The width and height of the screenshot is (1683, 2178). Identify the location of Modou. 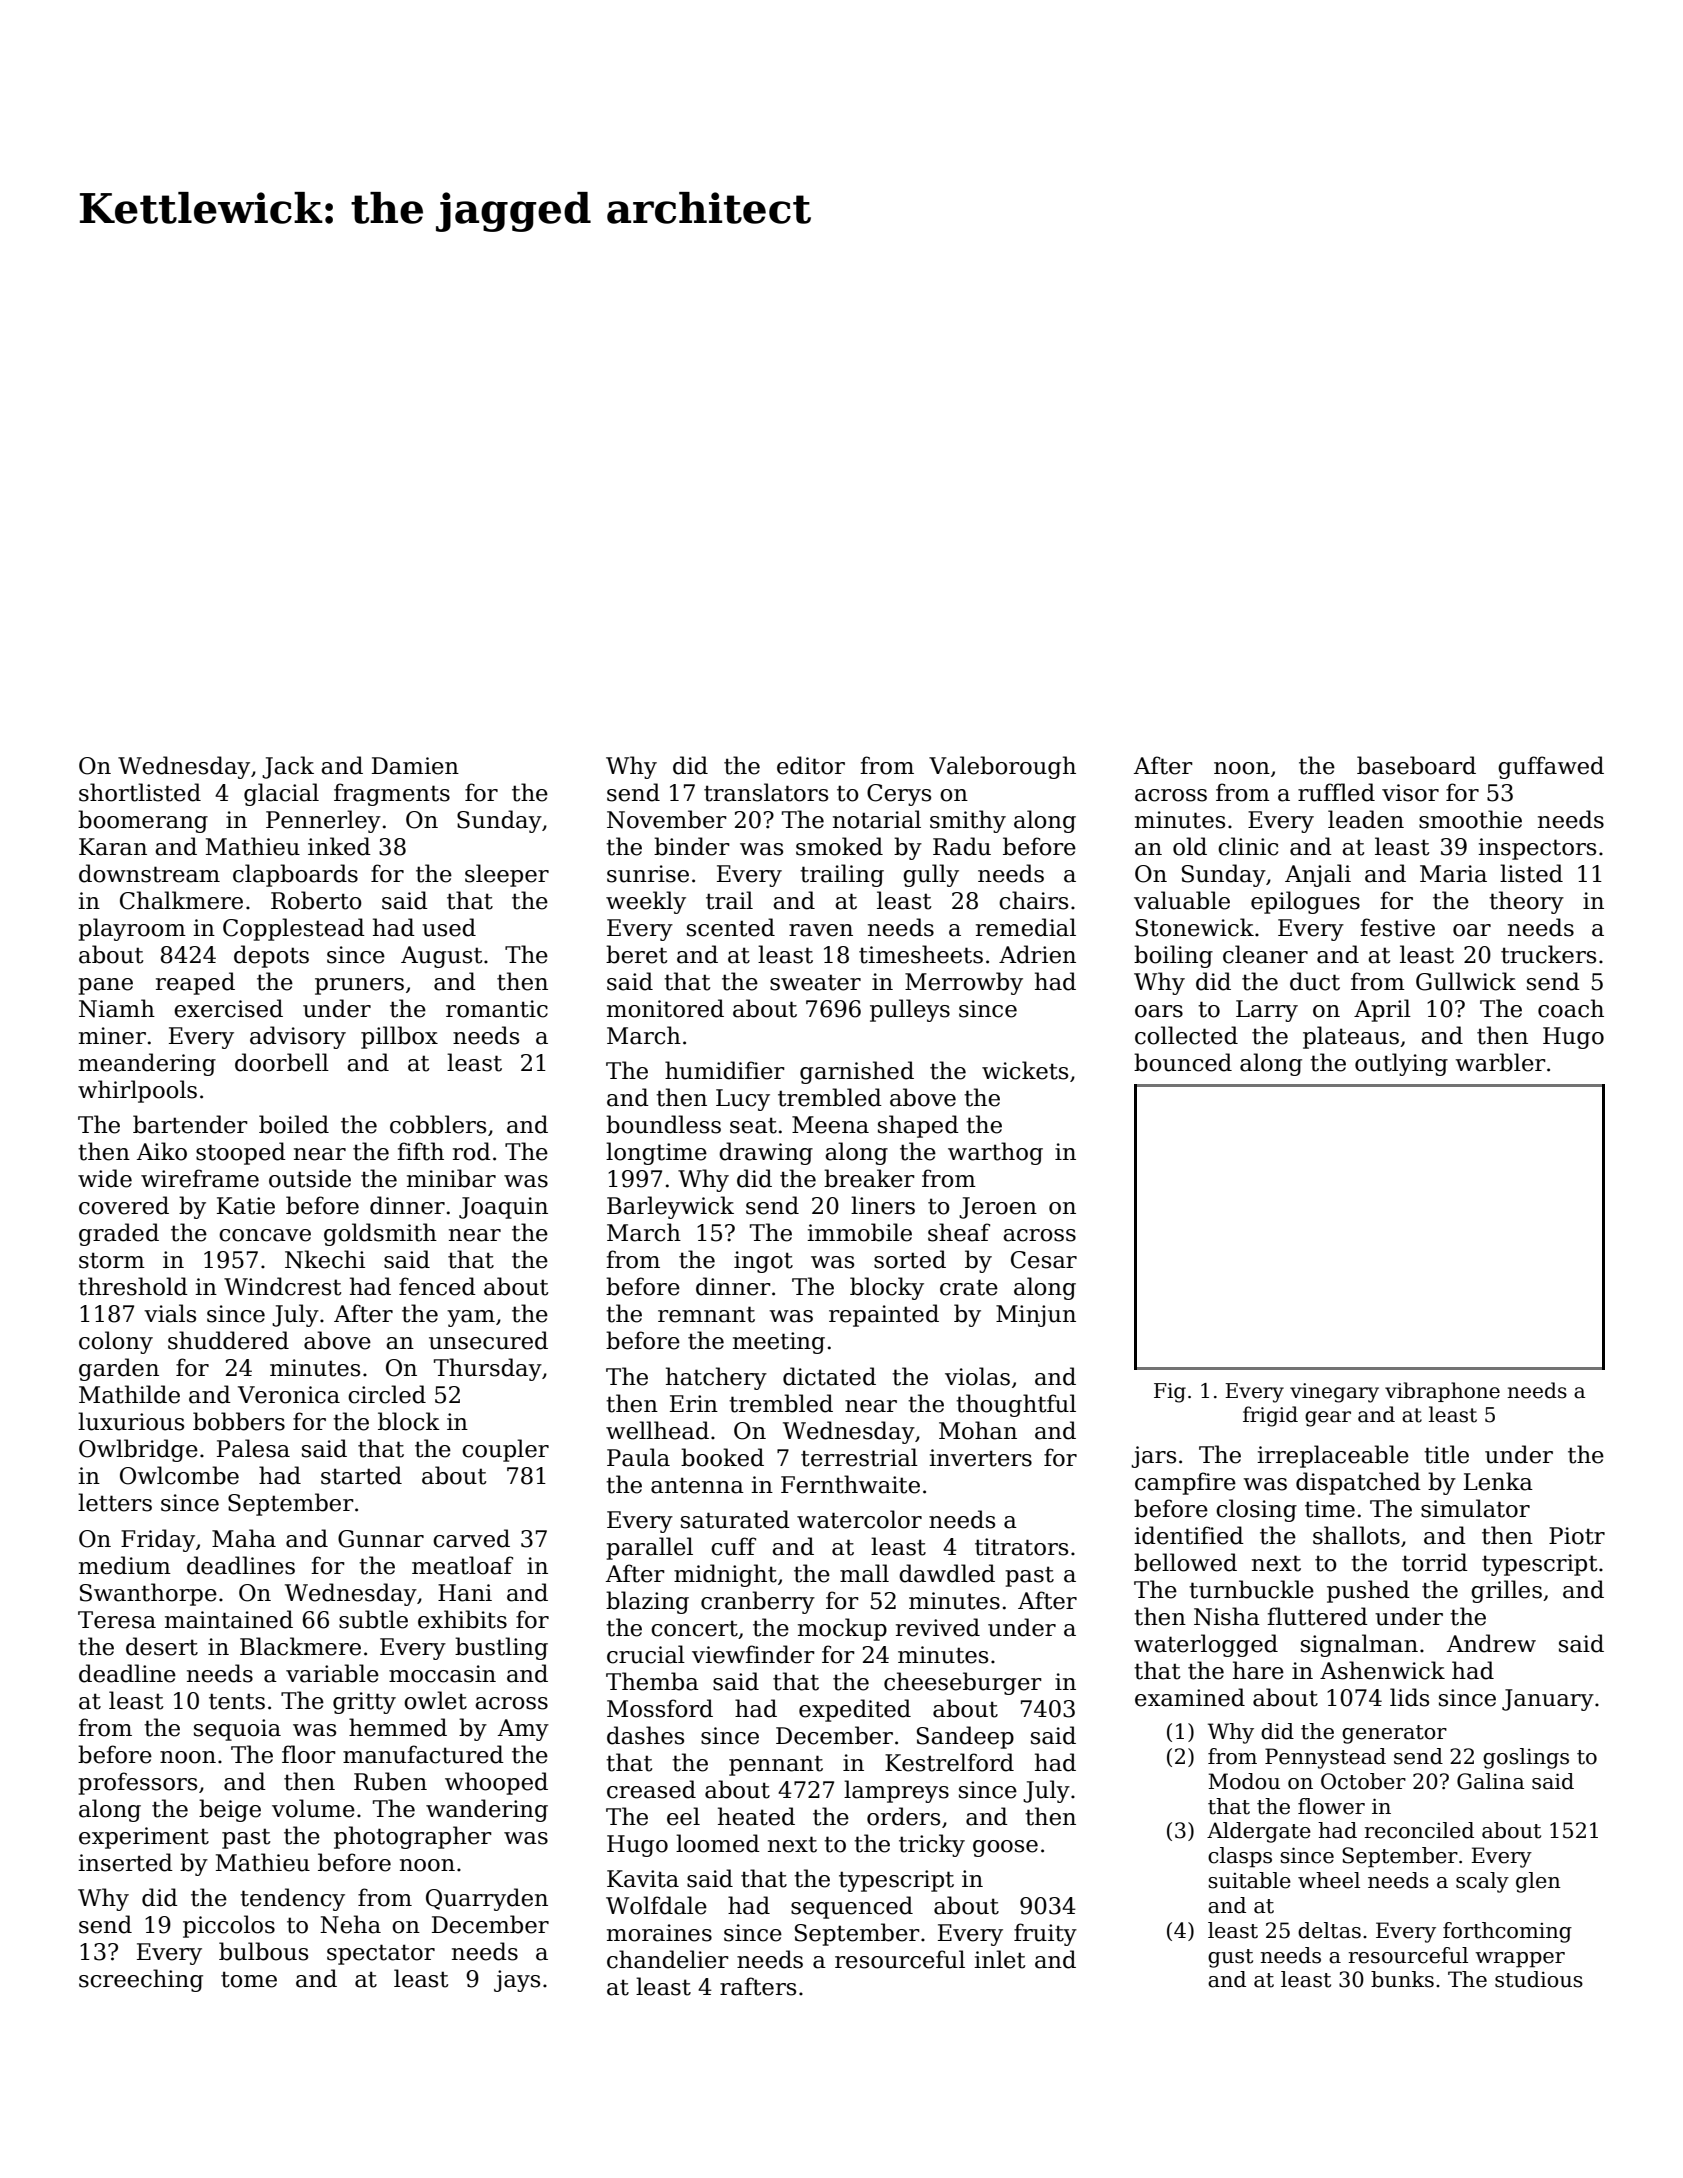
(1244, 1781).
